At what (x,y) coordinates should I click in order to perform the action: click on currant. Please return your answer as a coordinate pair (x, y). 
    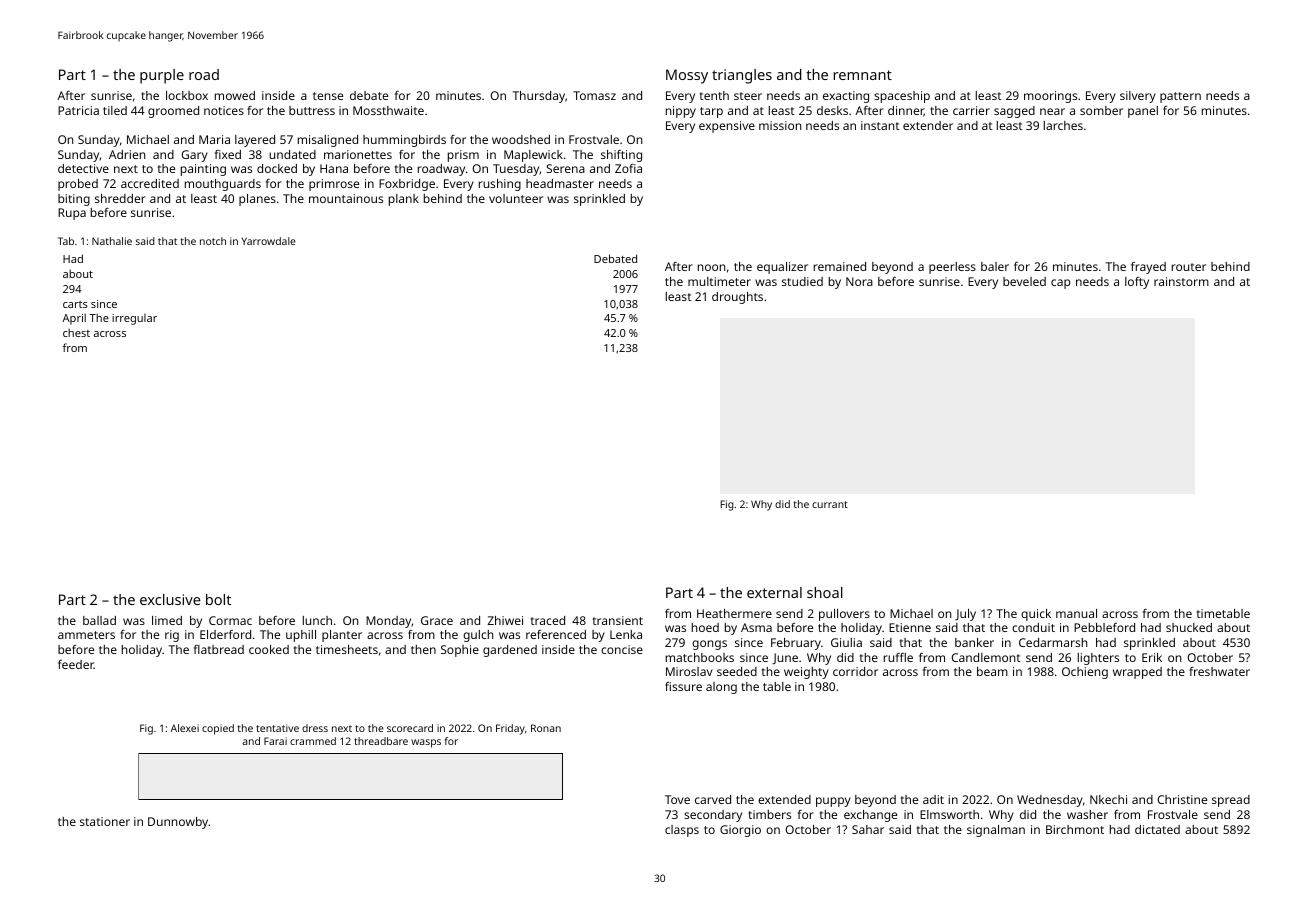
    Looking at the image, I should click on (830, 504).
